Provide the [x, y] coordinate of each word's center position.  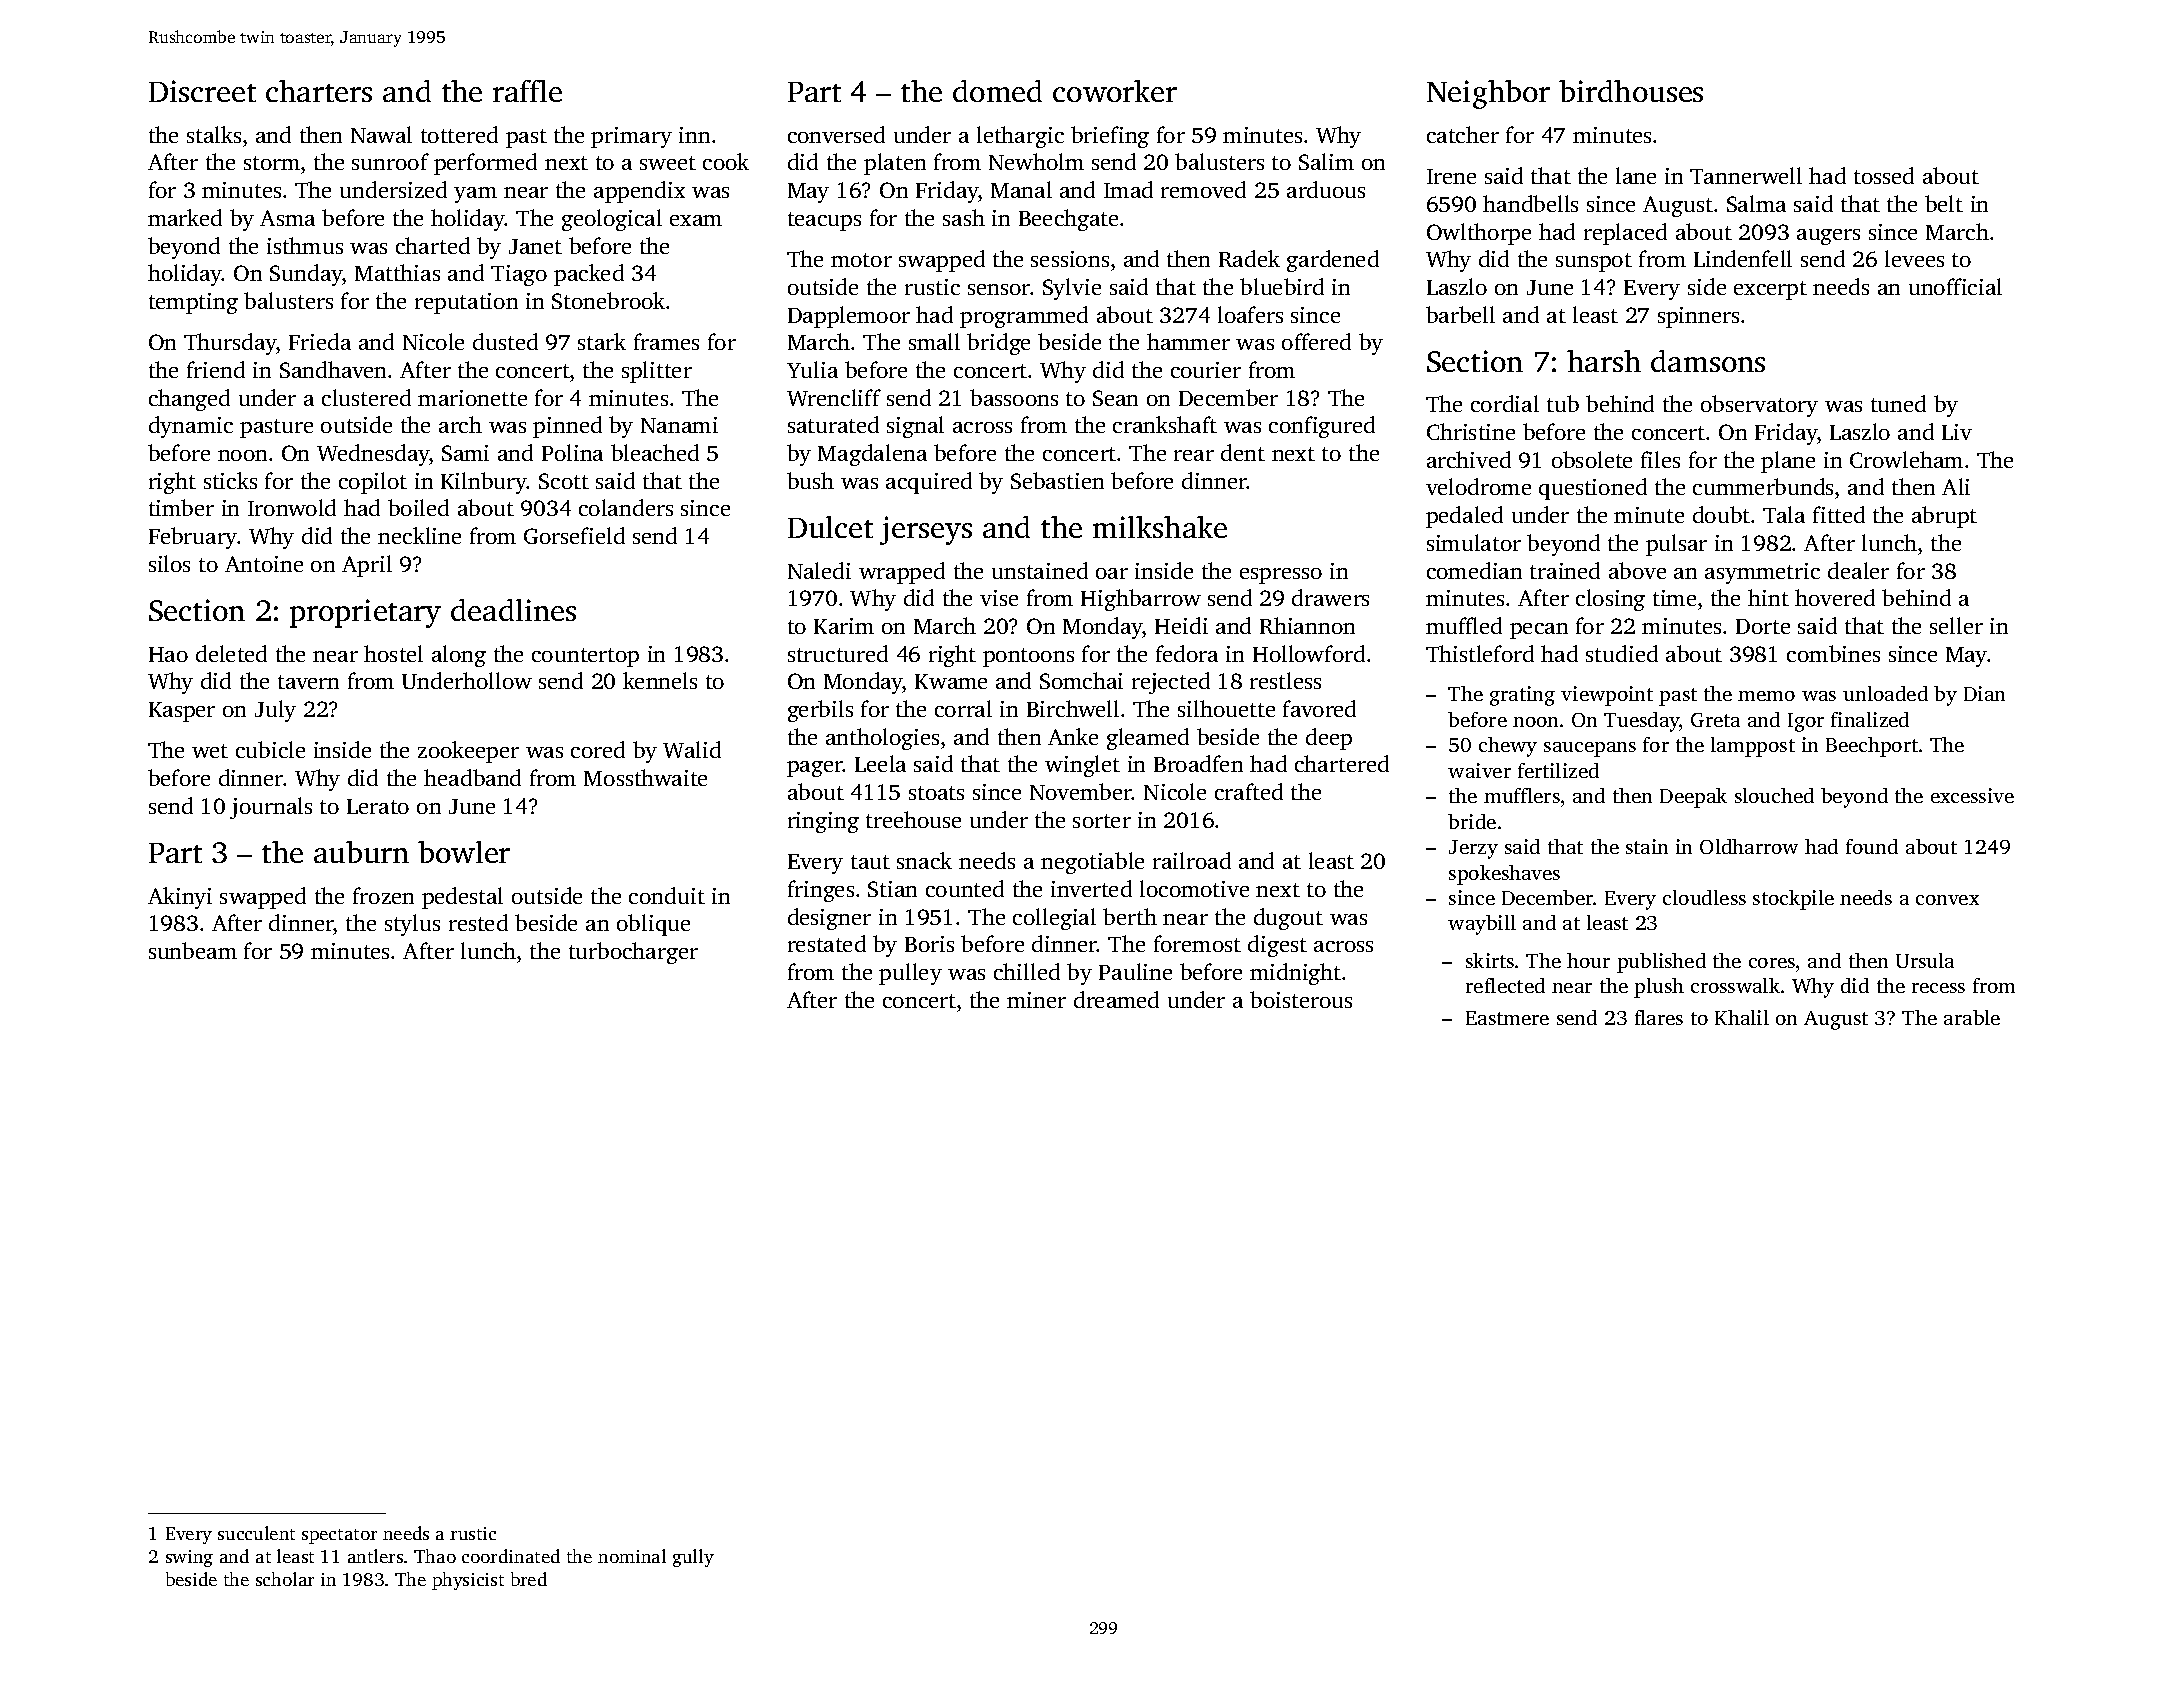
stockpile [1793, 900]
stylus [412, 925]
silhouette [1226, 708]
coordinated [511, 1556]
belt [1944, 203]
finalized [1870, 719]
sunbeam [193, 950]
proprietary [365, 613]
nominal [632, 1556]
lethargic [1020, 137]
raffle [527, 91]
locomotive [1194, 888]
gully [693, 1558]
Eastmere [1507, 1018]
